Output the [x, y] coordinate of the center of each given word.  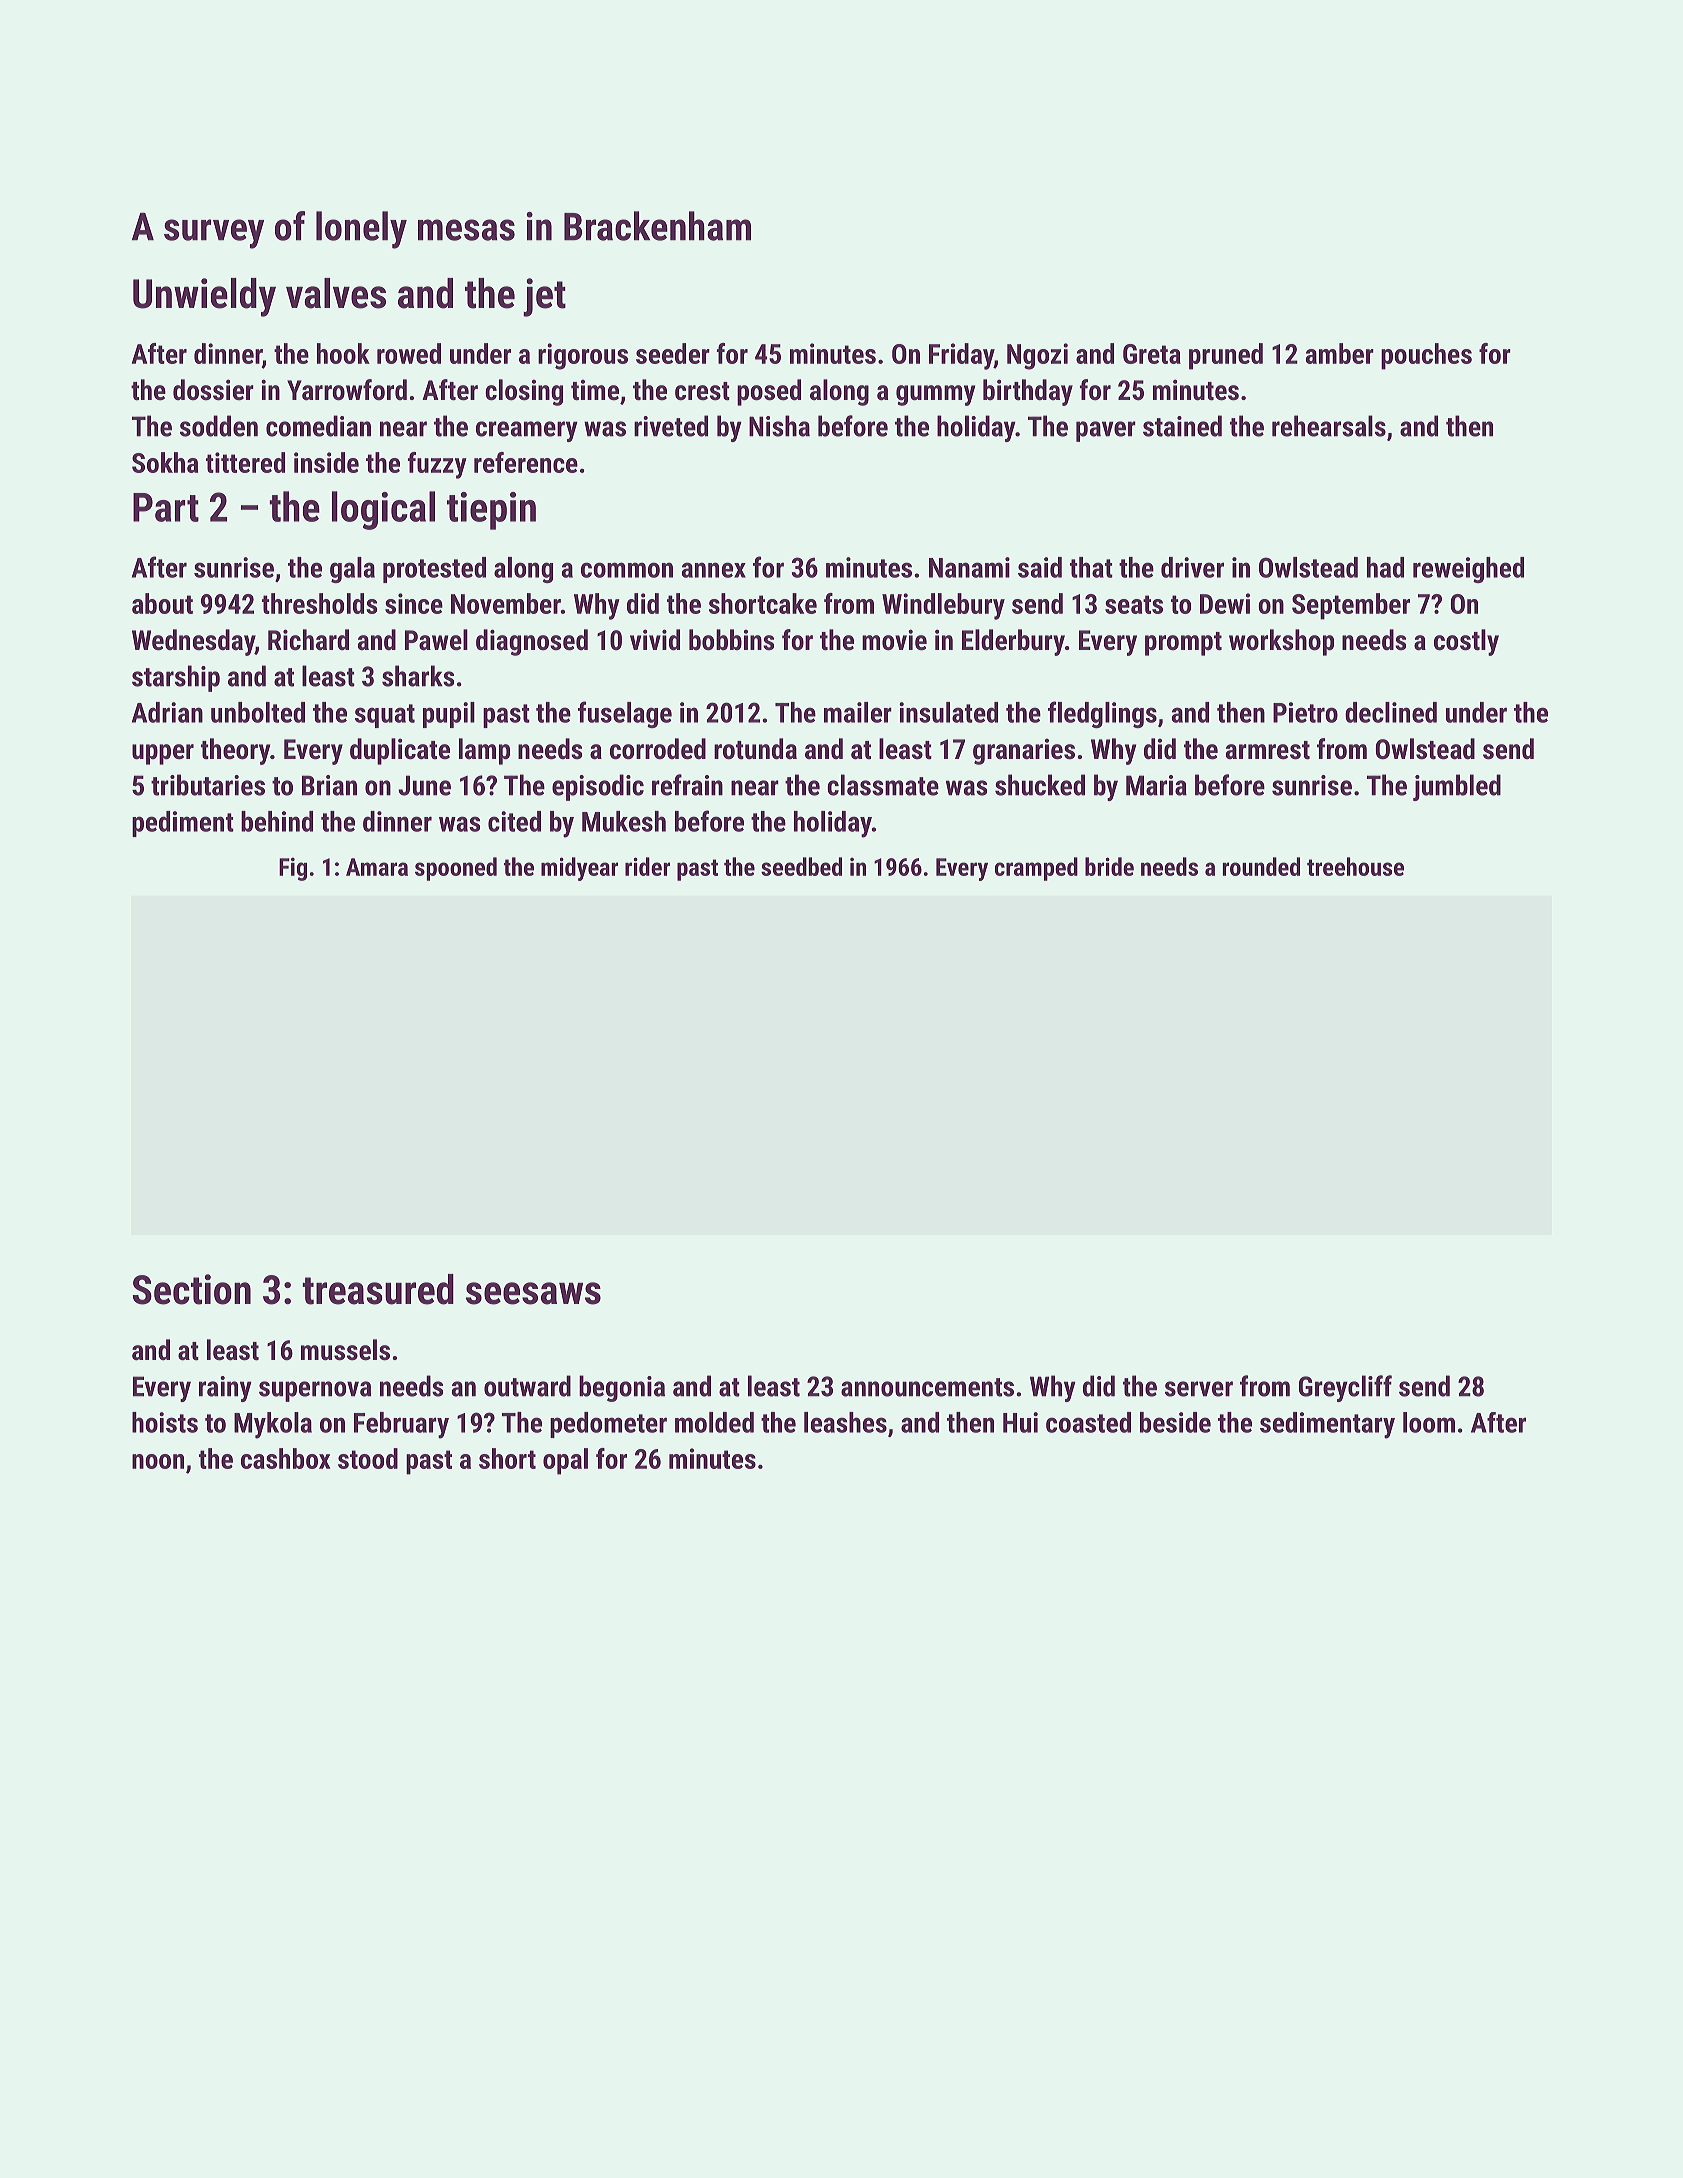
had [1385, 567]
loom [1429, 1422]
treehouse [1355, 866]
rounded [1261, 866]
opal [565, 1461]
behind [277, 821]
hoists [165, 1422]
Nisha [779, 426]
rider [647, 866]
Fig [293, 869]
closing [524, 392]
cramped [1036, 869]
